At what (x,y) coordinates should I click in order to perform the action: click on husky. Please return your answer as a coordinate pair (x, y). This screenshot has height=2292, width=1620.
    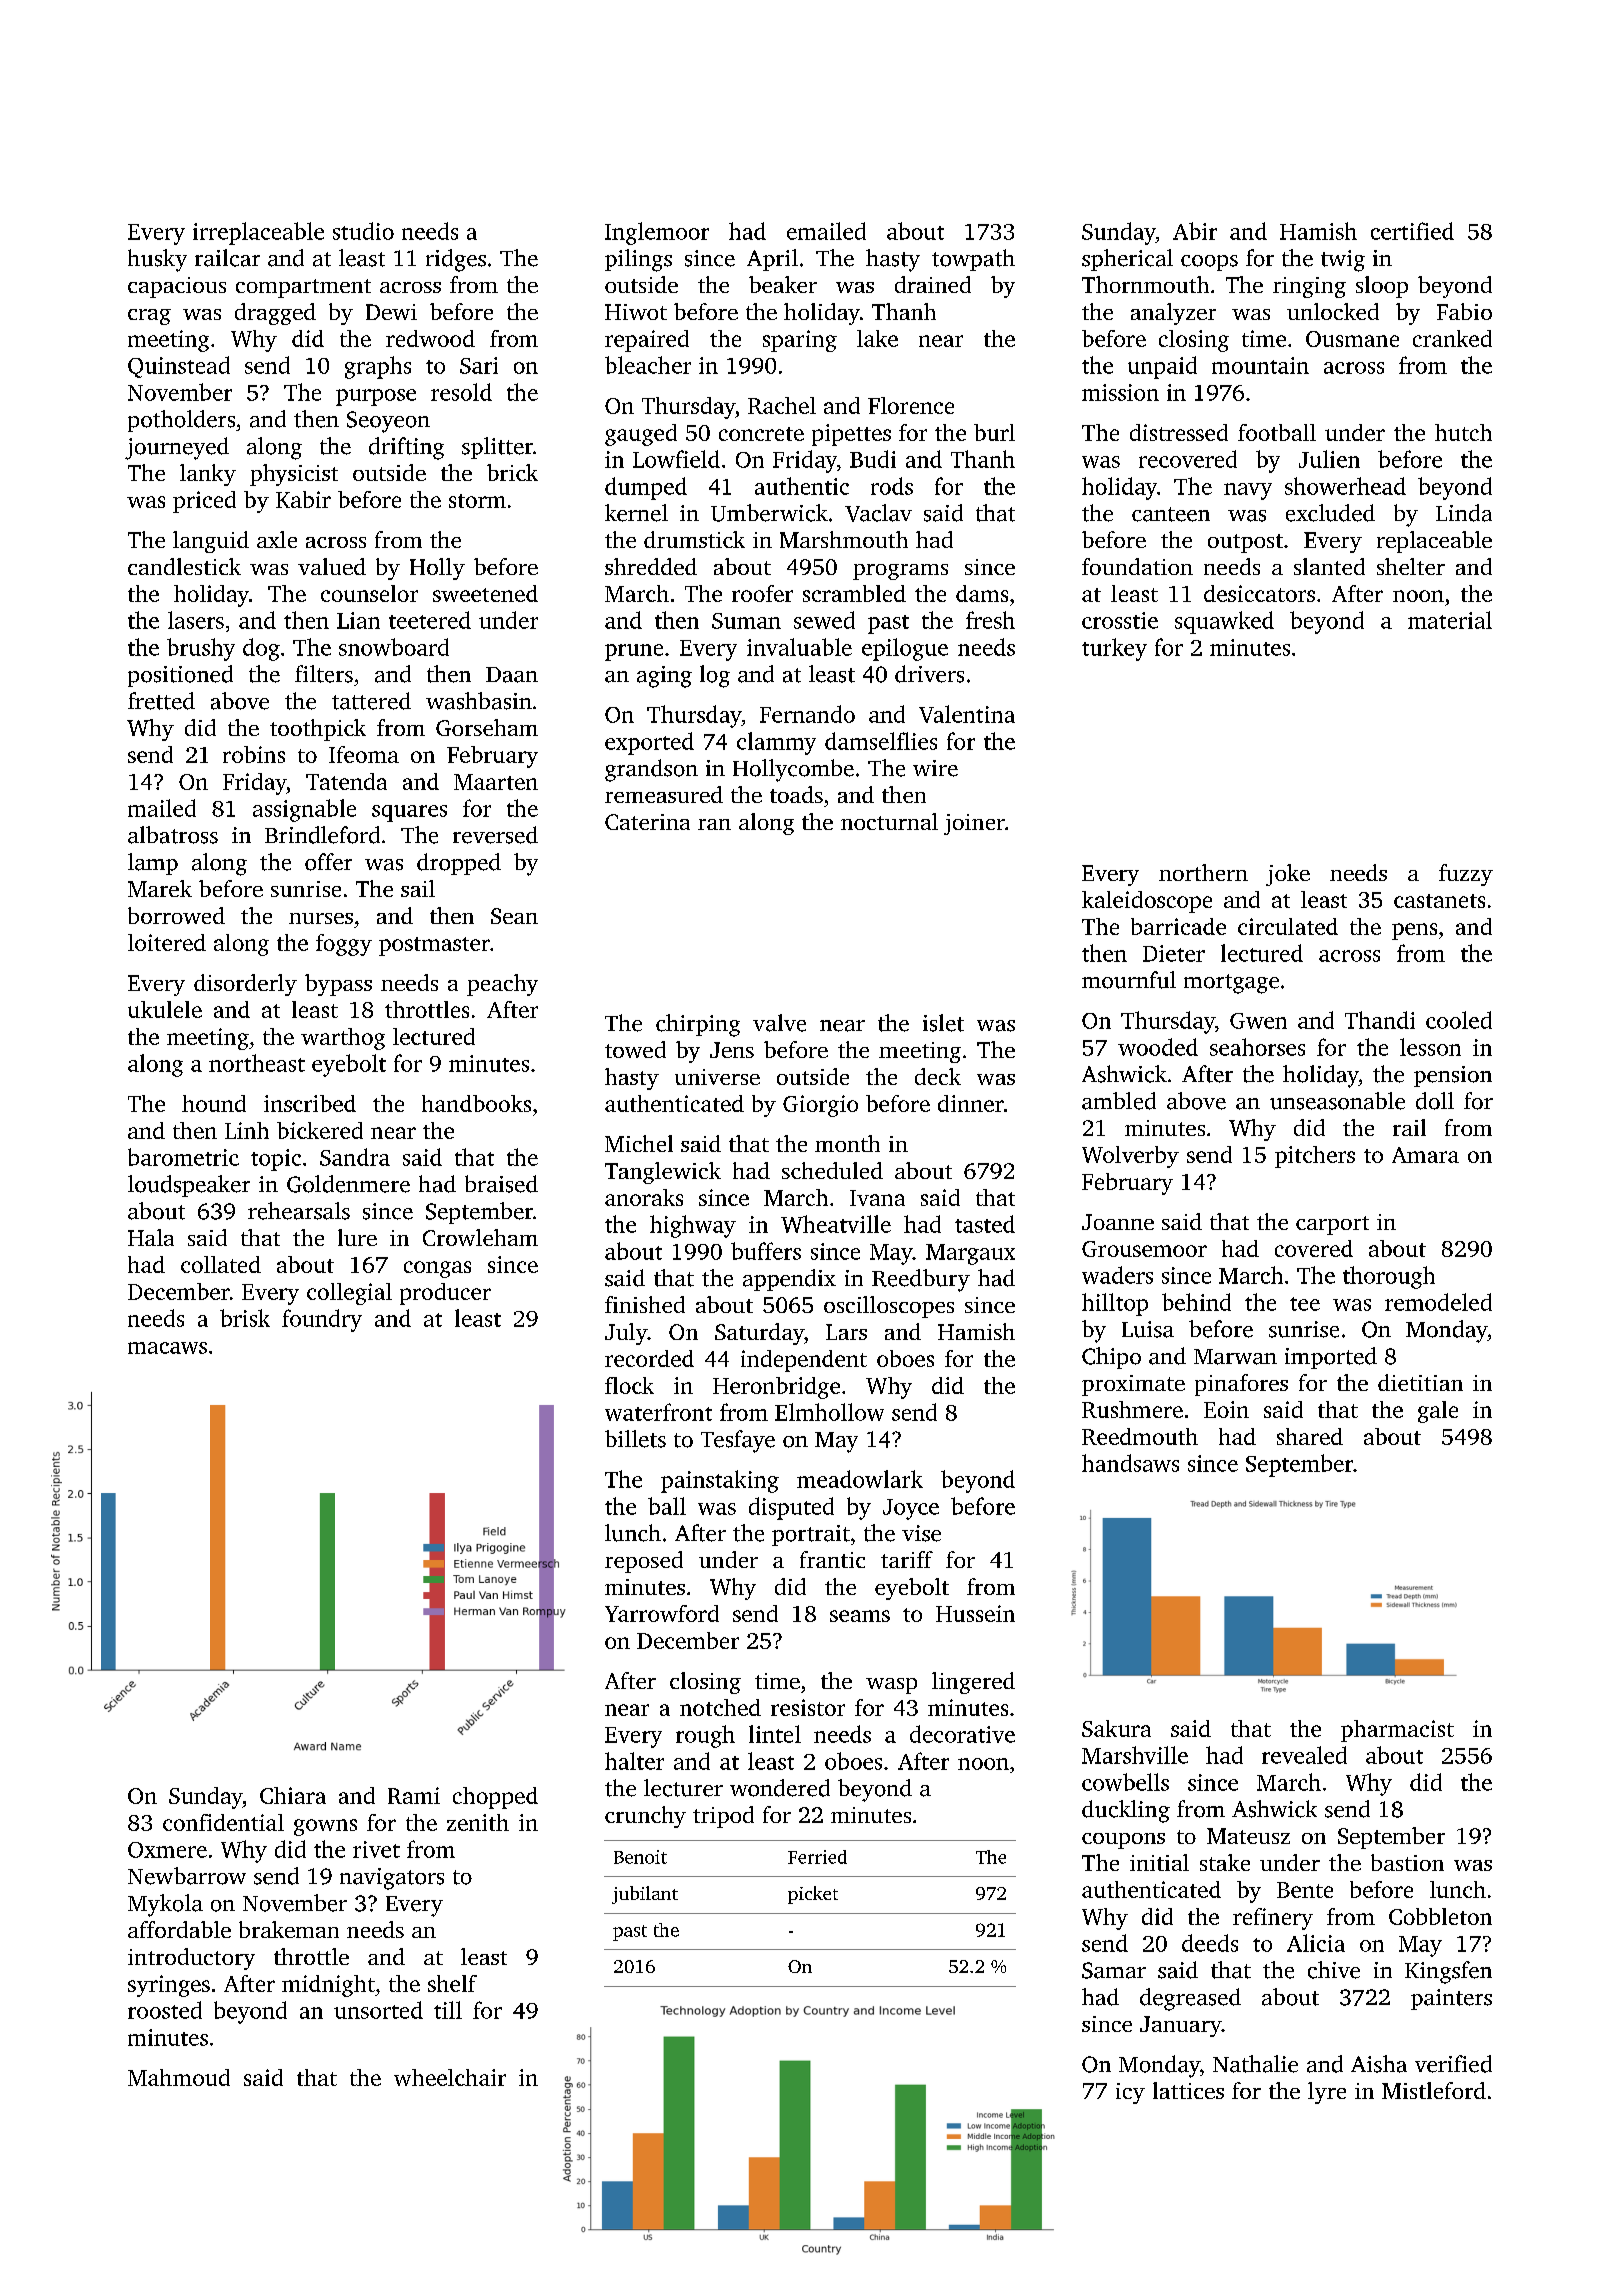
    Looking at the image, I should click on (157, 260).
